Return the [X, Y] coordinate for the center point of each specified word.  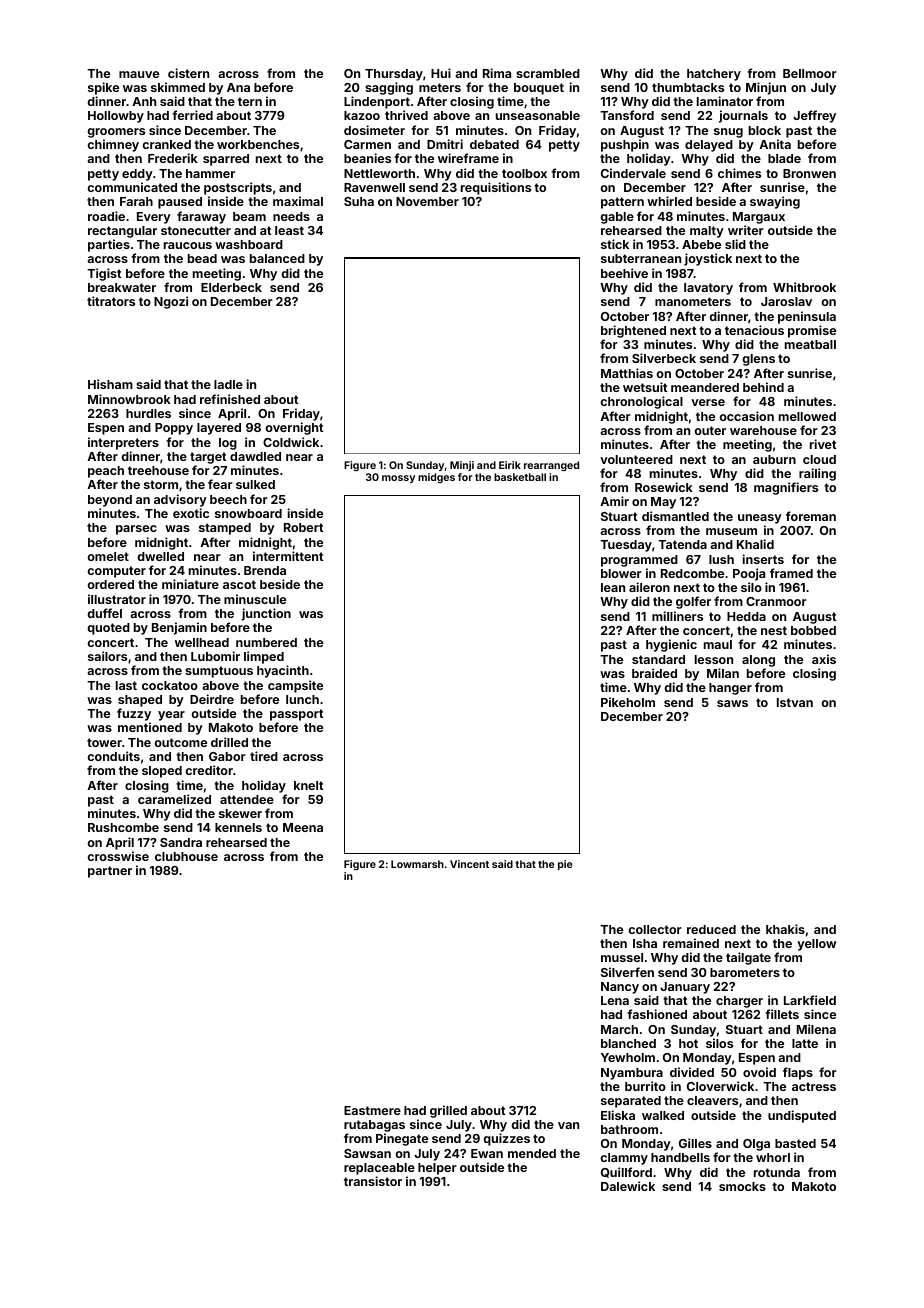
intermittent [288, 556]
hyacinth [283, 671]
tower [104, 742]
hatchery [714, 75]
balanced [277, 258]
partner [110, 872]
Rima [497, 73]
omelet [108, 556]
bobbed [813, 630]
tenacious [754, 330]
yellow [816, 945]
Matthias [627, 373]
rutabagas [374, 1126]
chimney [113, 145]
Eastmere [372, 1110]
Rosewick [664, 487]
